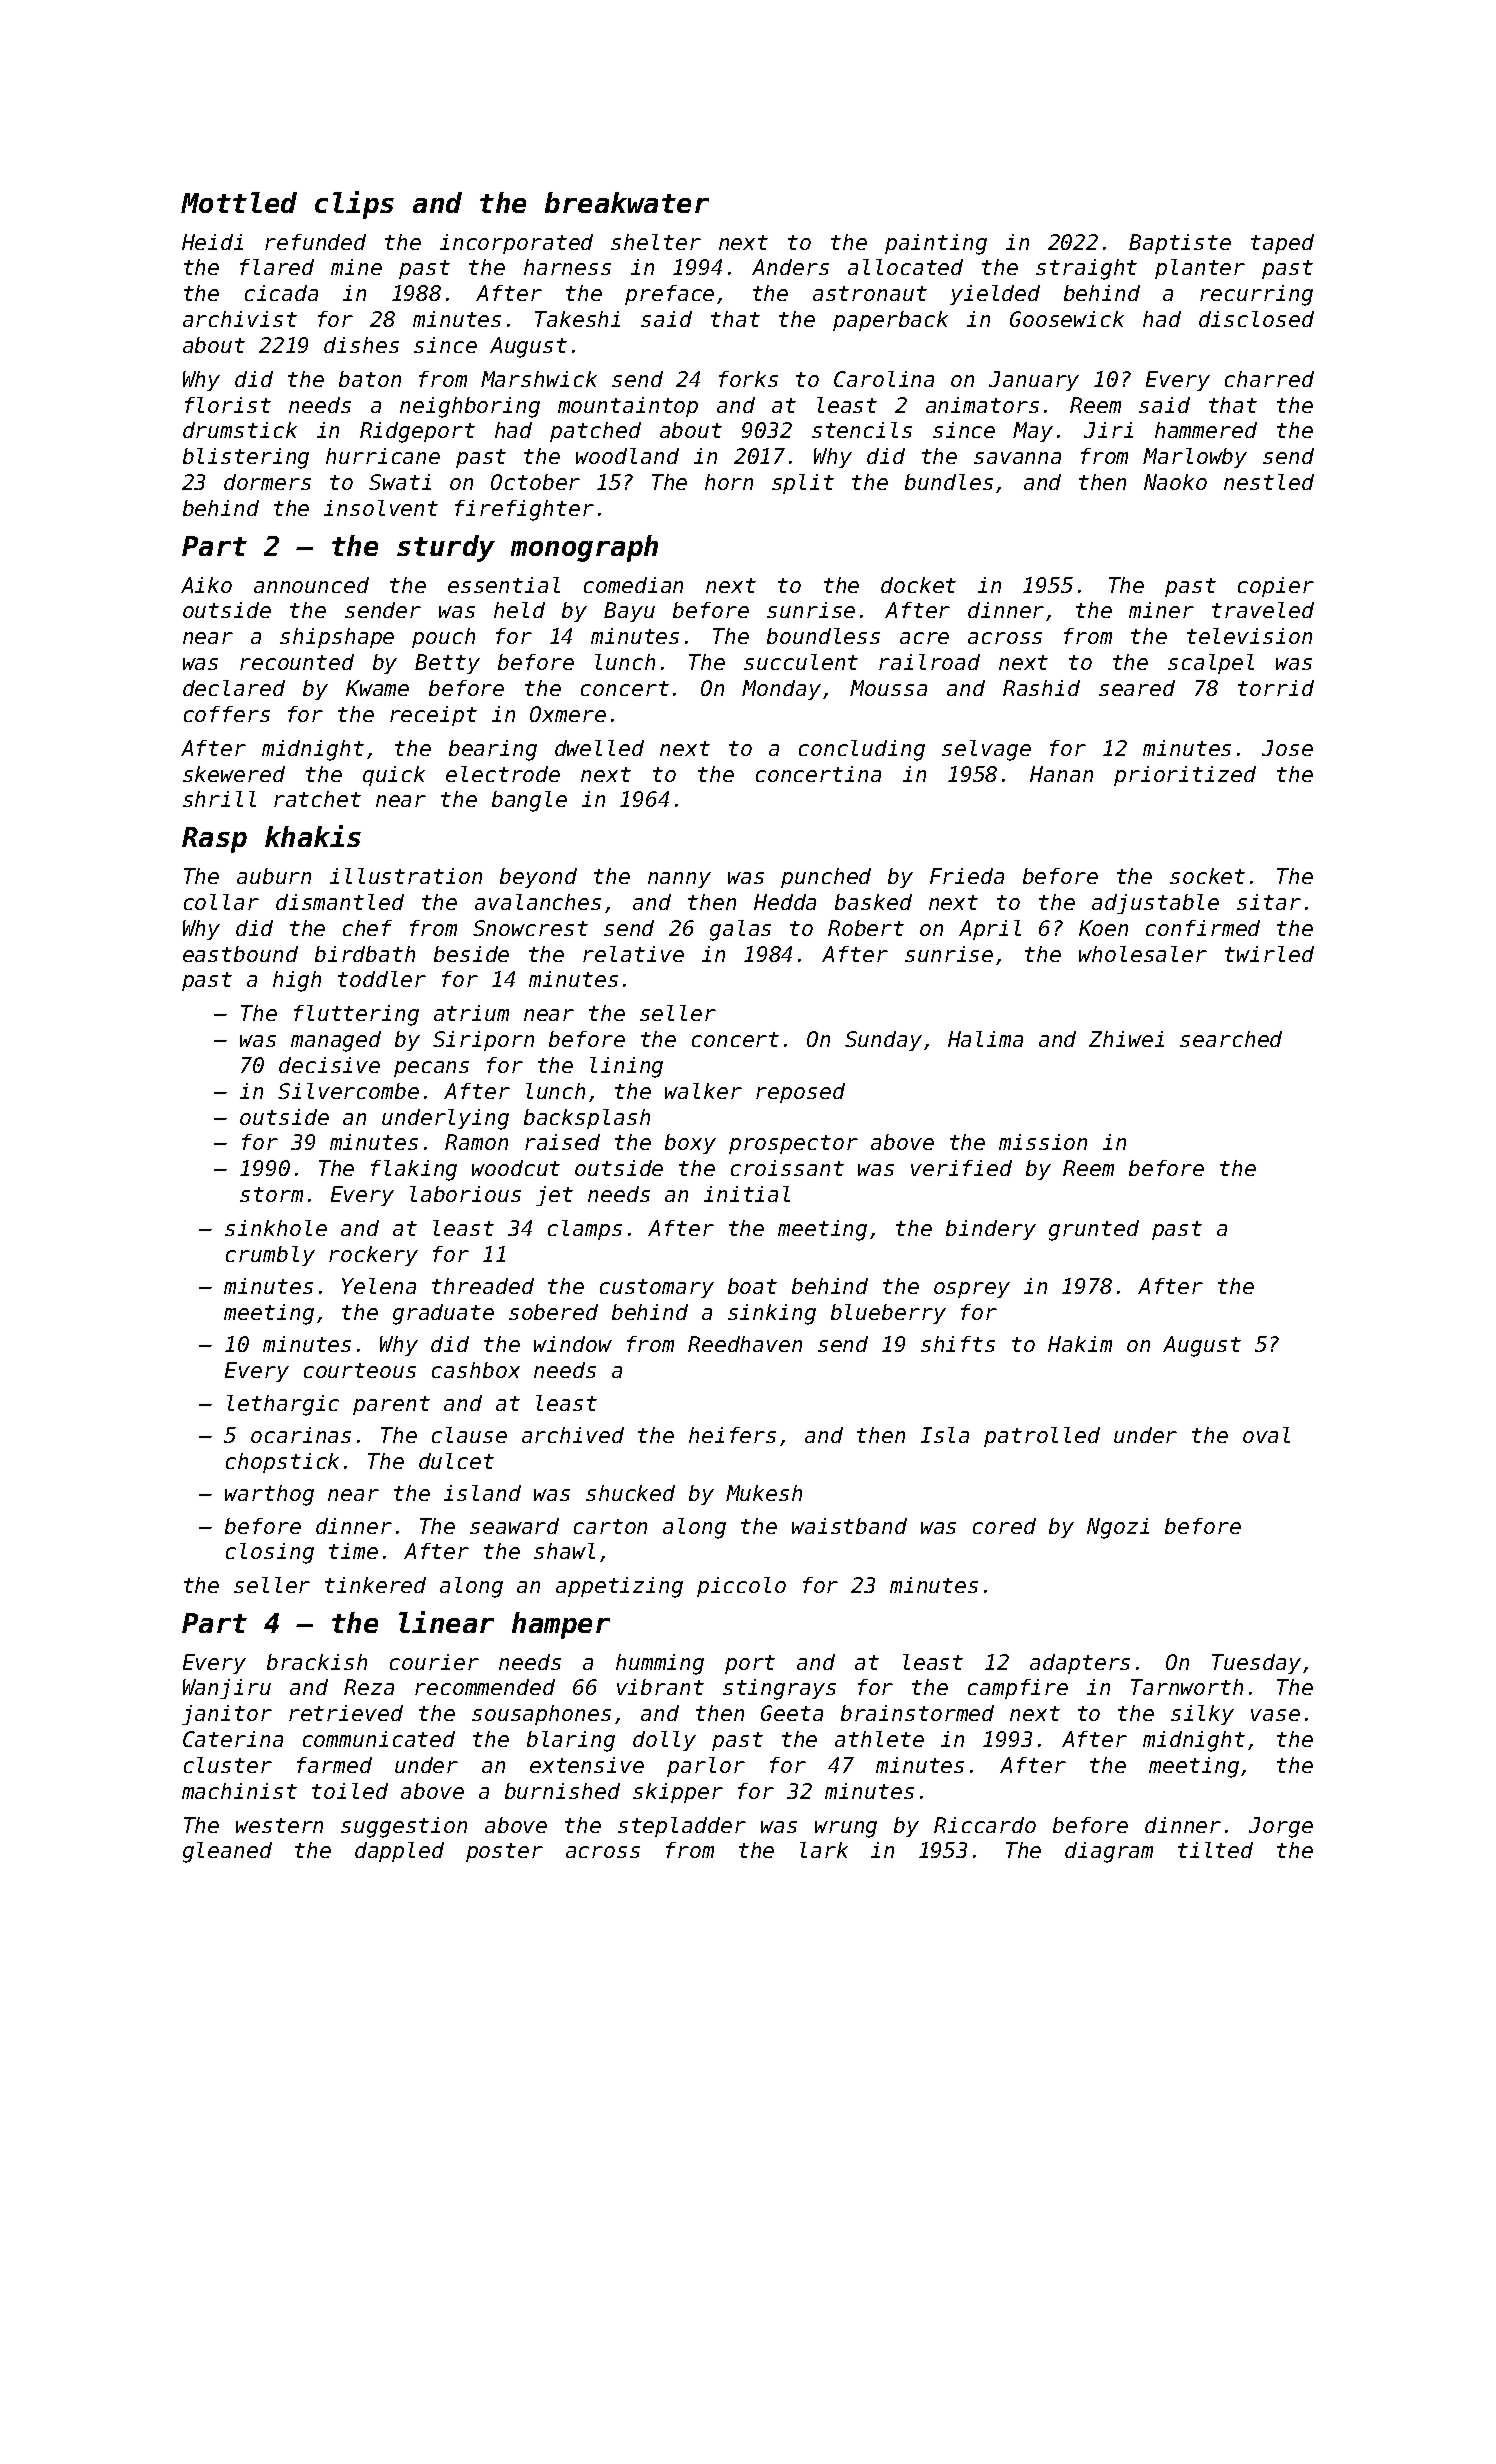 This screenshot has width=1496, height=2464. Describe the element at coordinates (1094, 1230) in the screenshot. I see `grunted` at that location.
